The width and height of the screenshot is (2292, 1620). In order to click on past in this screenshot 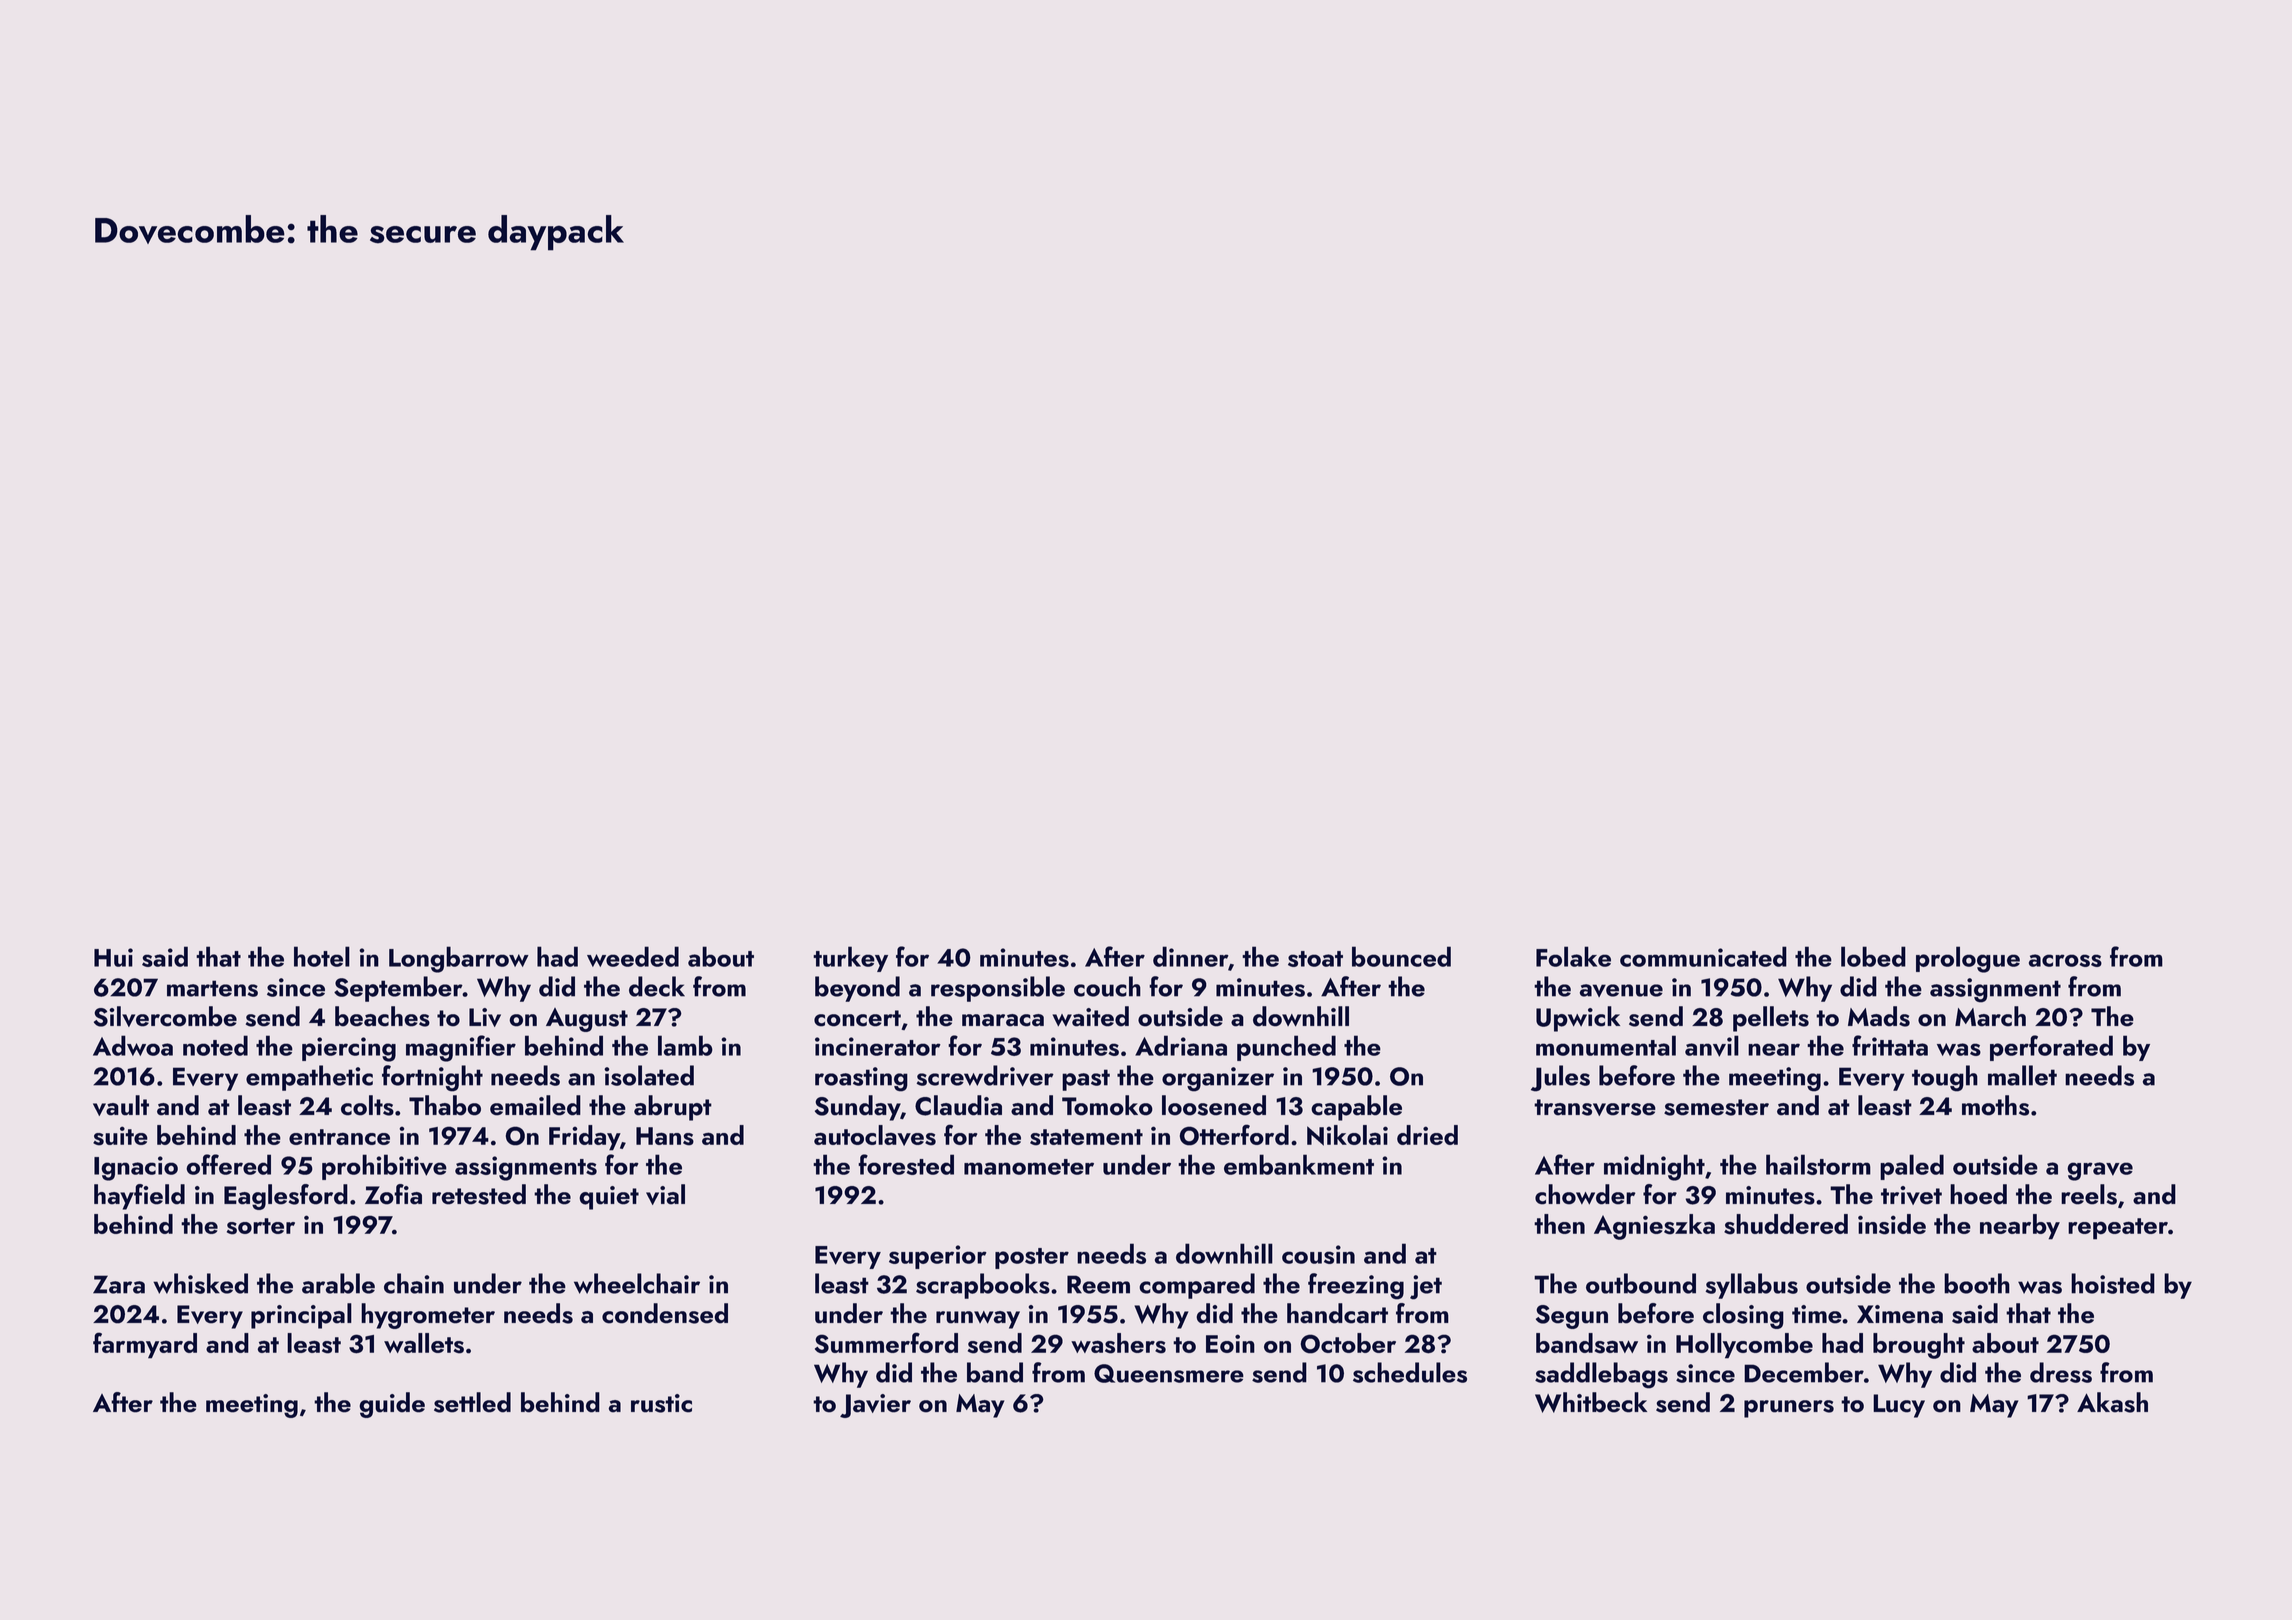, I will do `click(1086, 1080)`.
